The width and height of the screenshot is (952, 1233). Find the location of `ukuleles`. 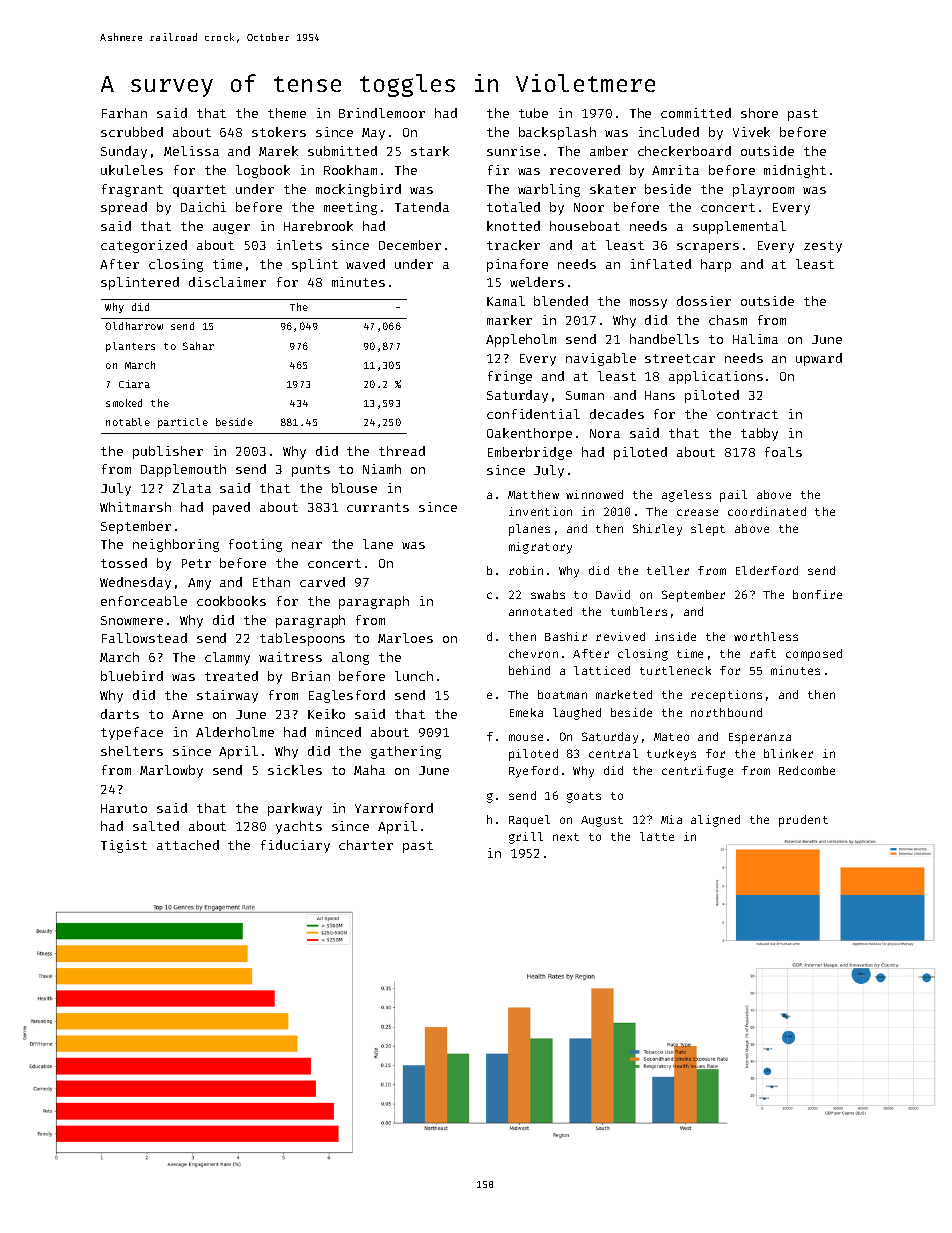

ukuleles is located at coordinates (132, 170).
